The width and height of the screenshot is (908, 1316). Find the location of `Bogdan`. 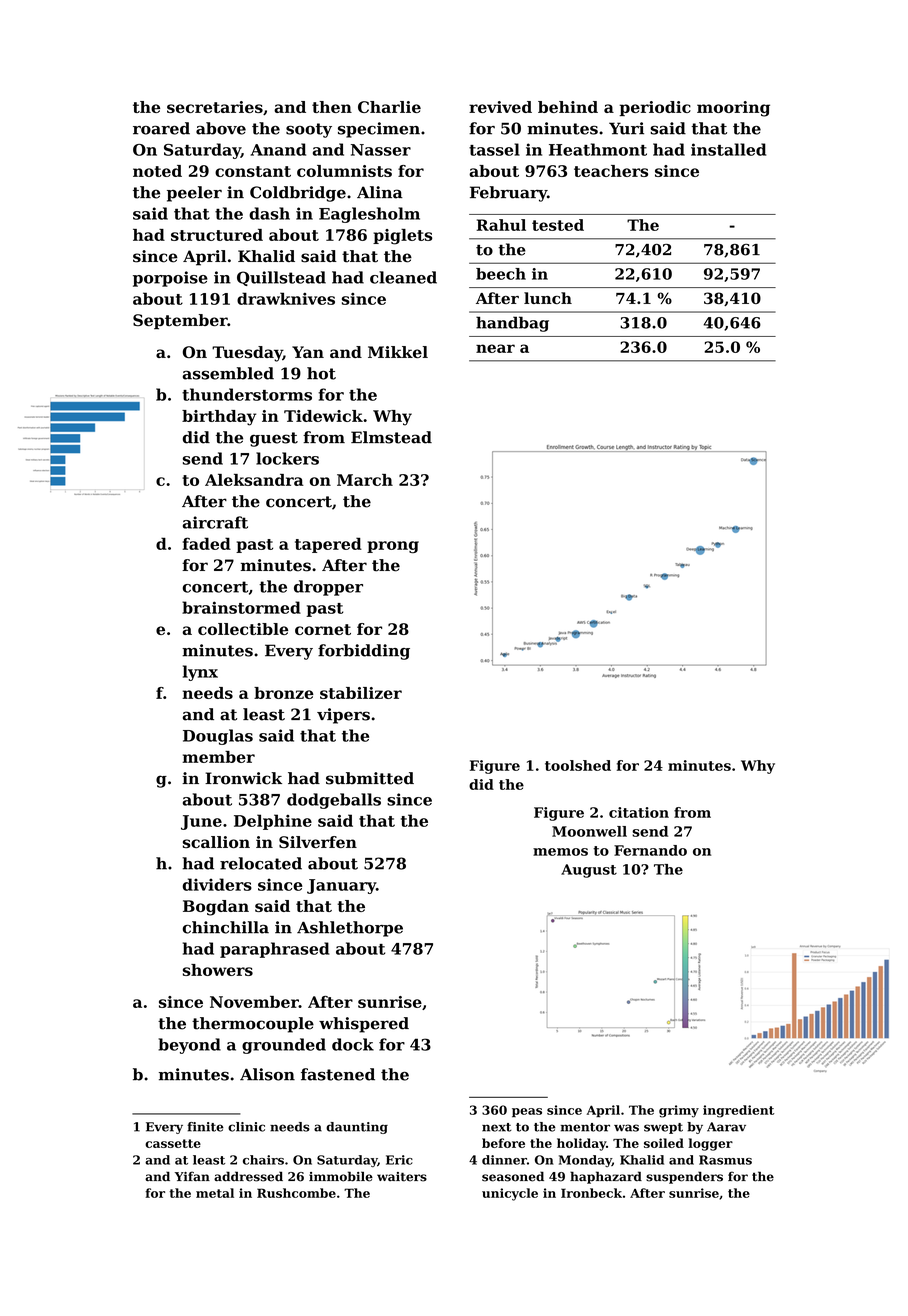

Bogdan is located at coordinates (216, 908).
